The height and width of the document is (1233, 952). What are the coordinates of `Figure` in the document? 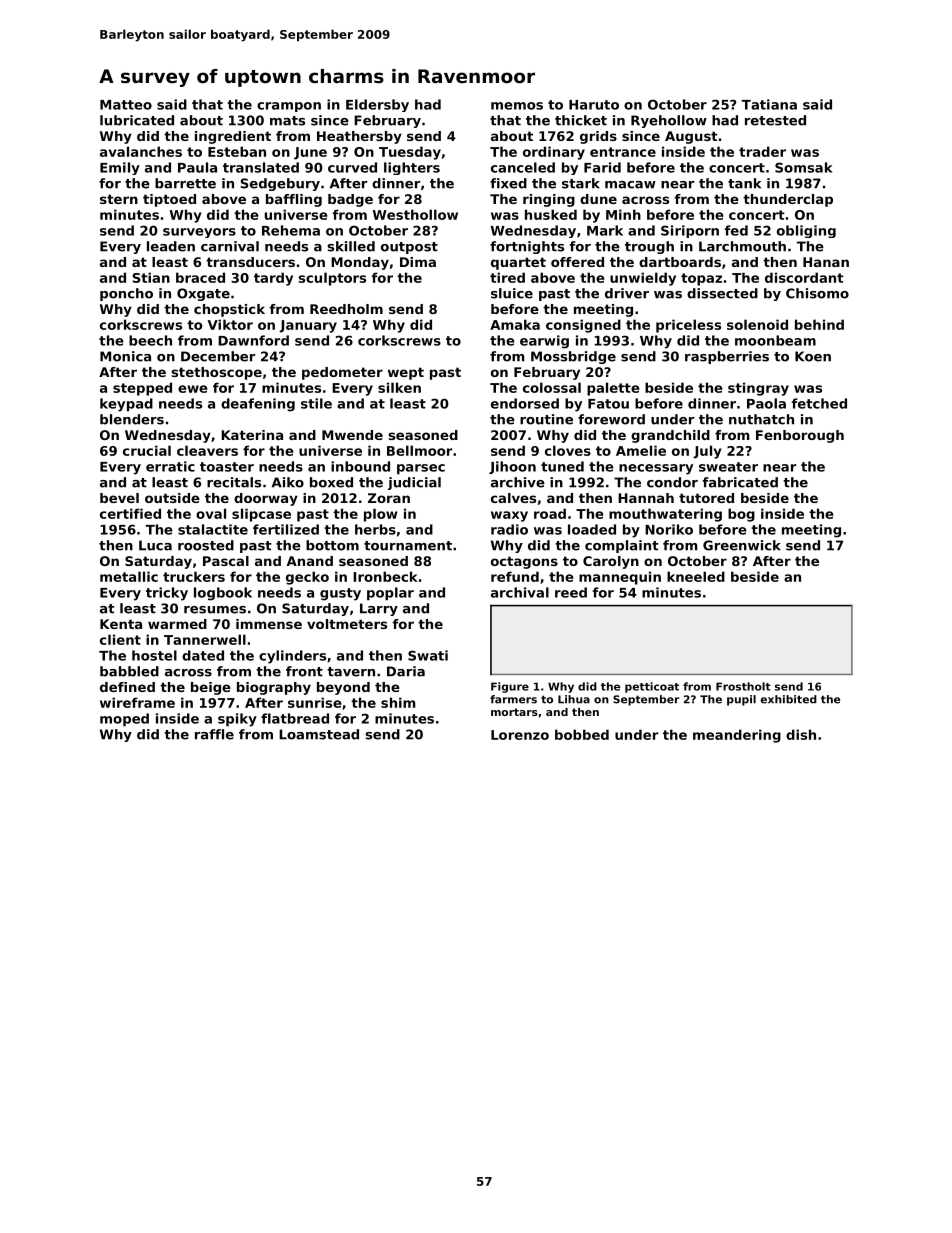 It's located at (510, 687).
